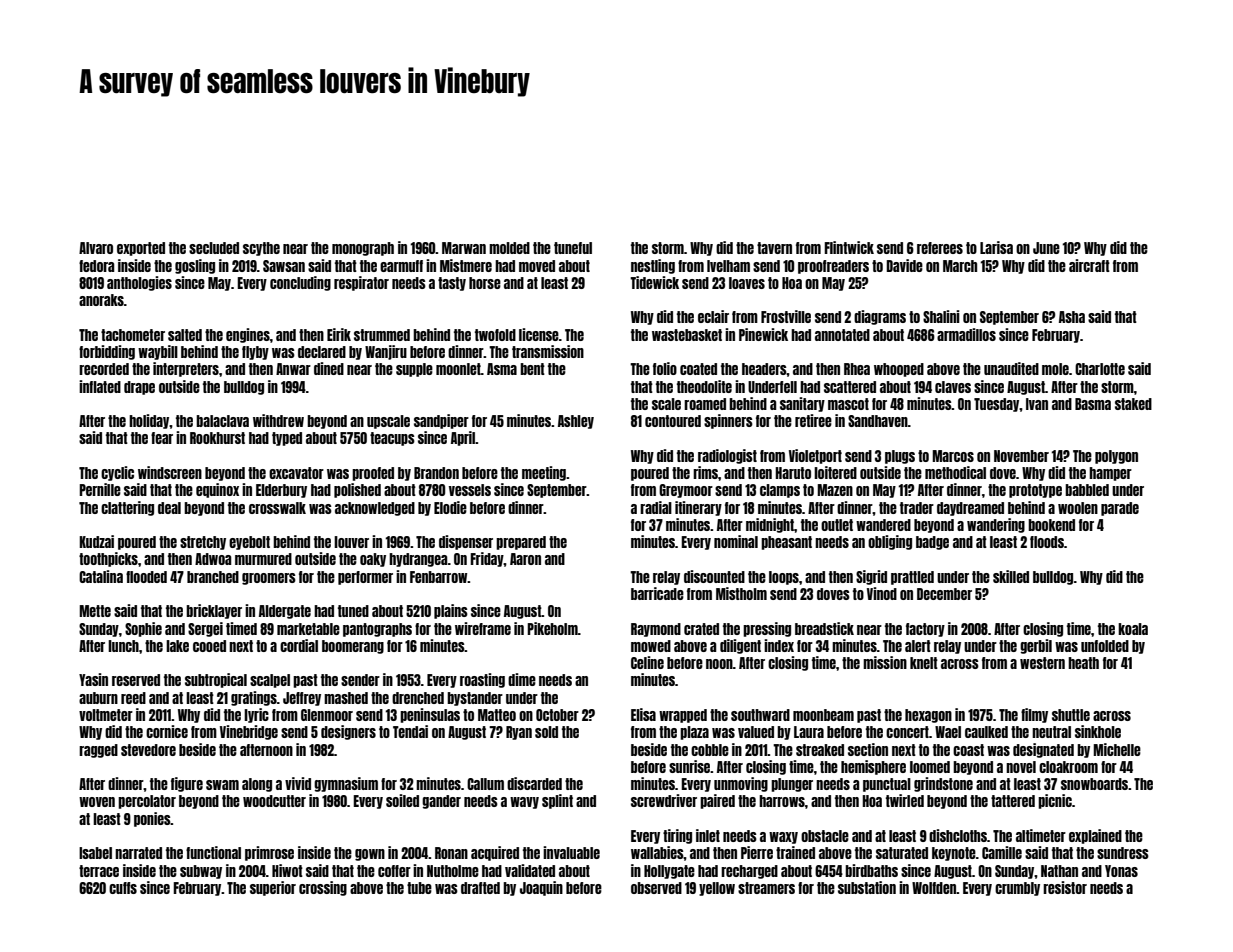 The width and height of the page is (1233, 952). What do you see at coordinates (1089, 265) in the page?
I see `aircraft` at bounding box center [1089, 265].
